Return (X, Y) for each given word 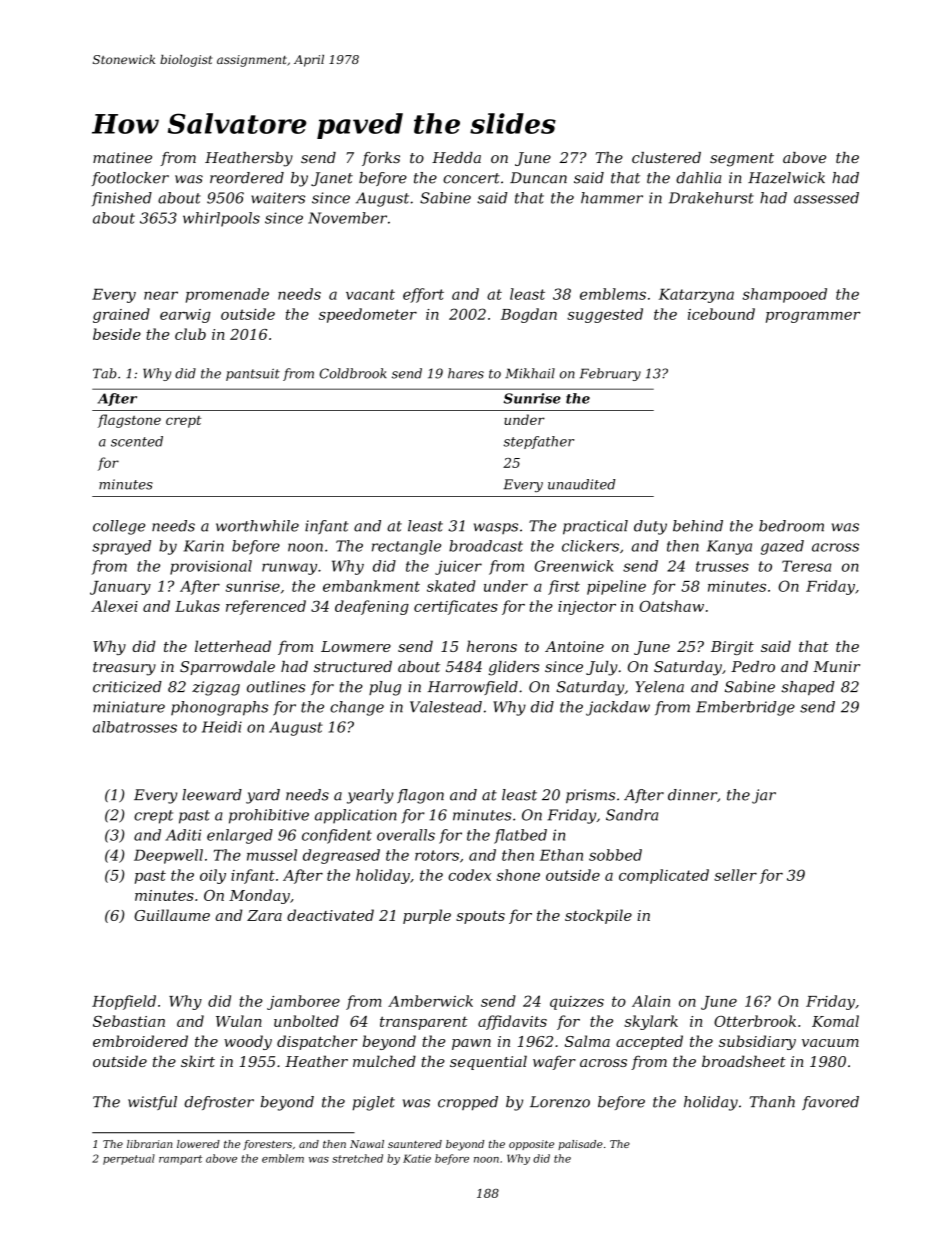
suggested (605, 315)
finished (122, 199)
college (119, 527)
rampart (180, 1160)
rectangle (406, 547)
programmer (813, 317)
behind (698, 526)
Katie (417, 1158)
